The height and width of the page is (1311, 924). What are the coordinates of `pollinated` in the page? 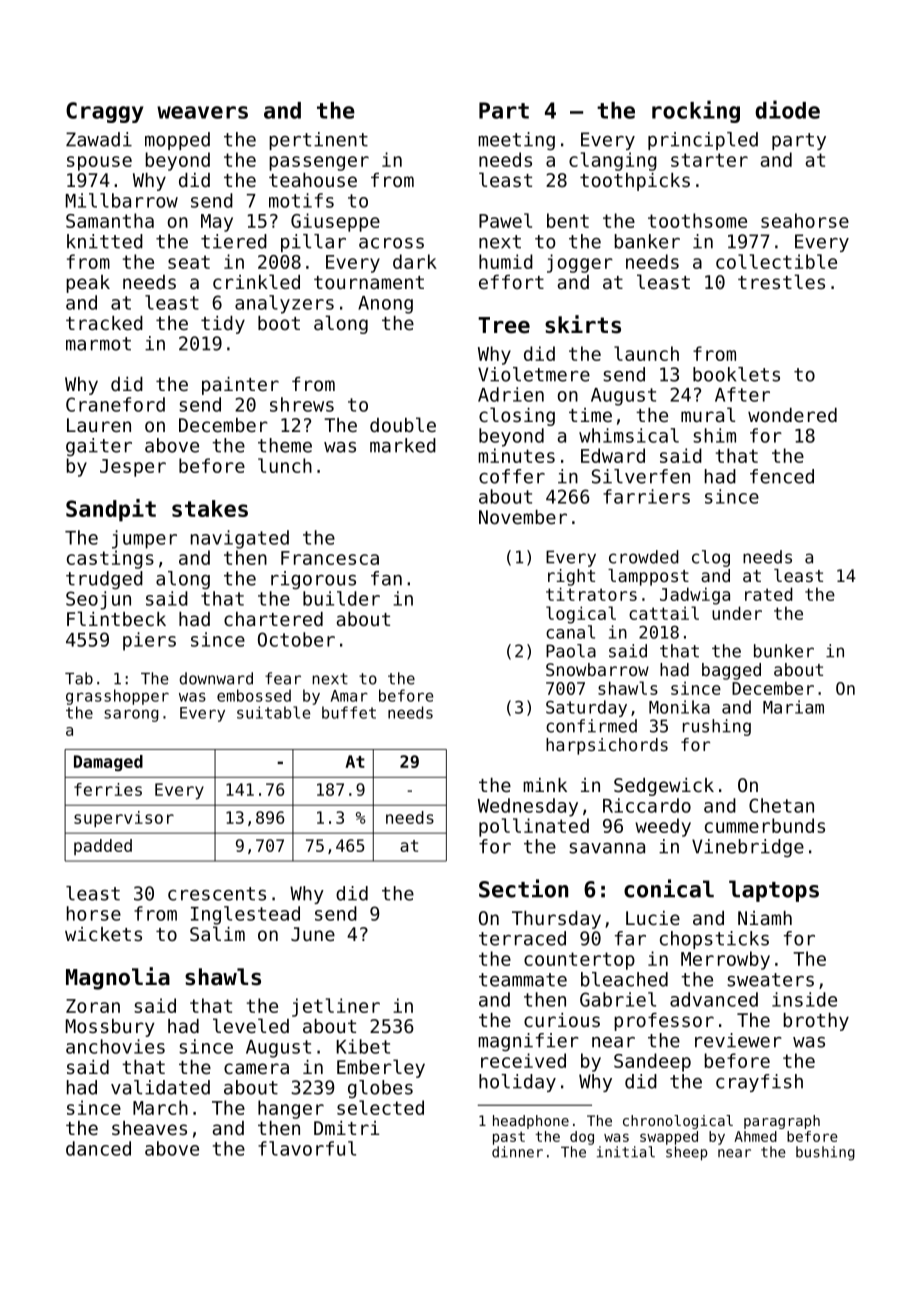 It's located at (534, 827).
